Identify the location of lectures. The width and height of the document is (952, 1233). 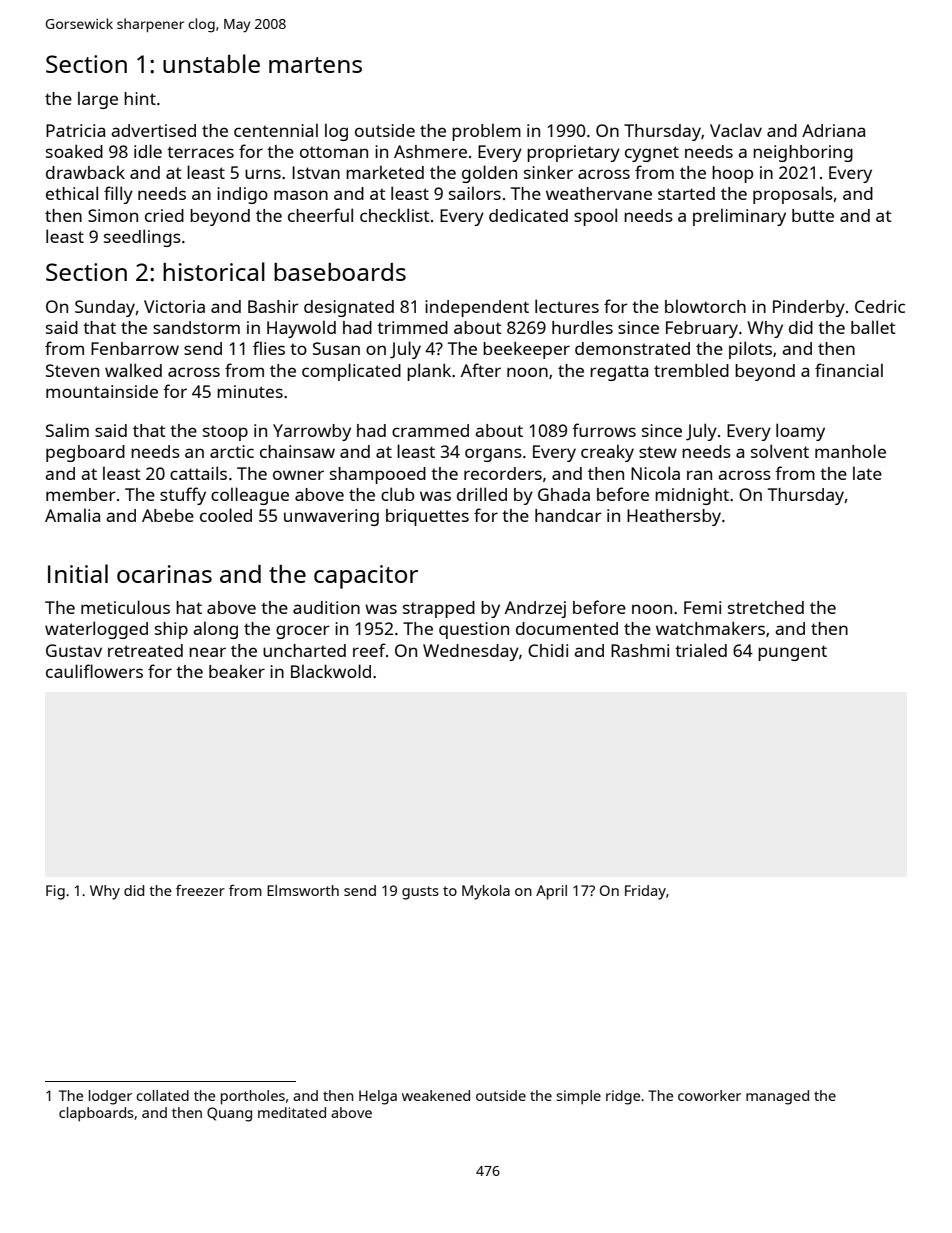
(567, 306).
